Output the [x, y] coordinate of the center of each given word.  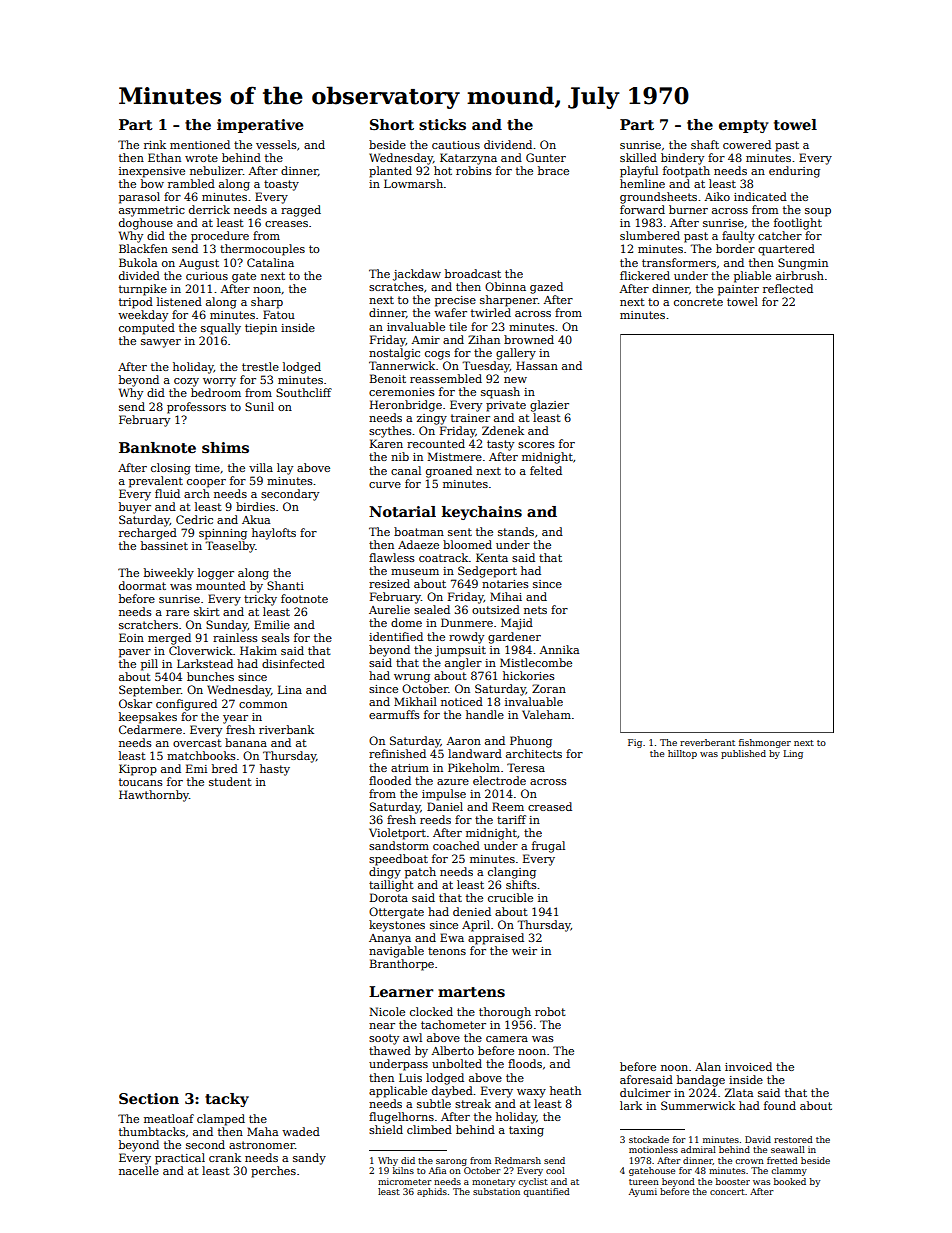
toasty [281, 185]
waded [301, 1131]
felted [546, 470]
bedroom [216, 392]
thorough [505, 1013]
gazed [546, 288]
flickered [645, 275]
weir [524, 951]
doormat [142, 585]
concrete [698, 302]
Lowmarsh [413, 183]
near [382, 1026]
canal [406, 470]
